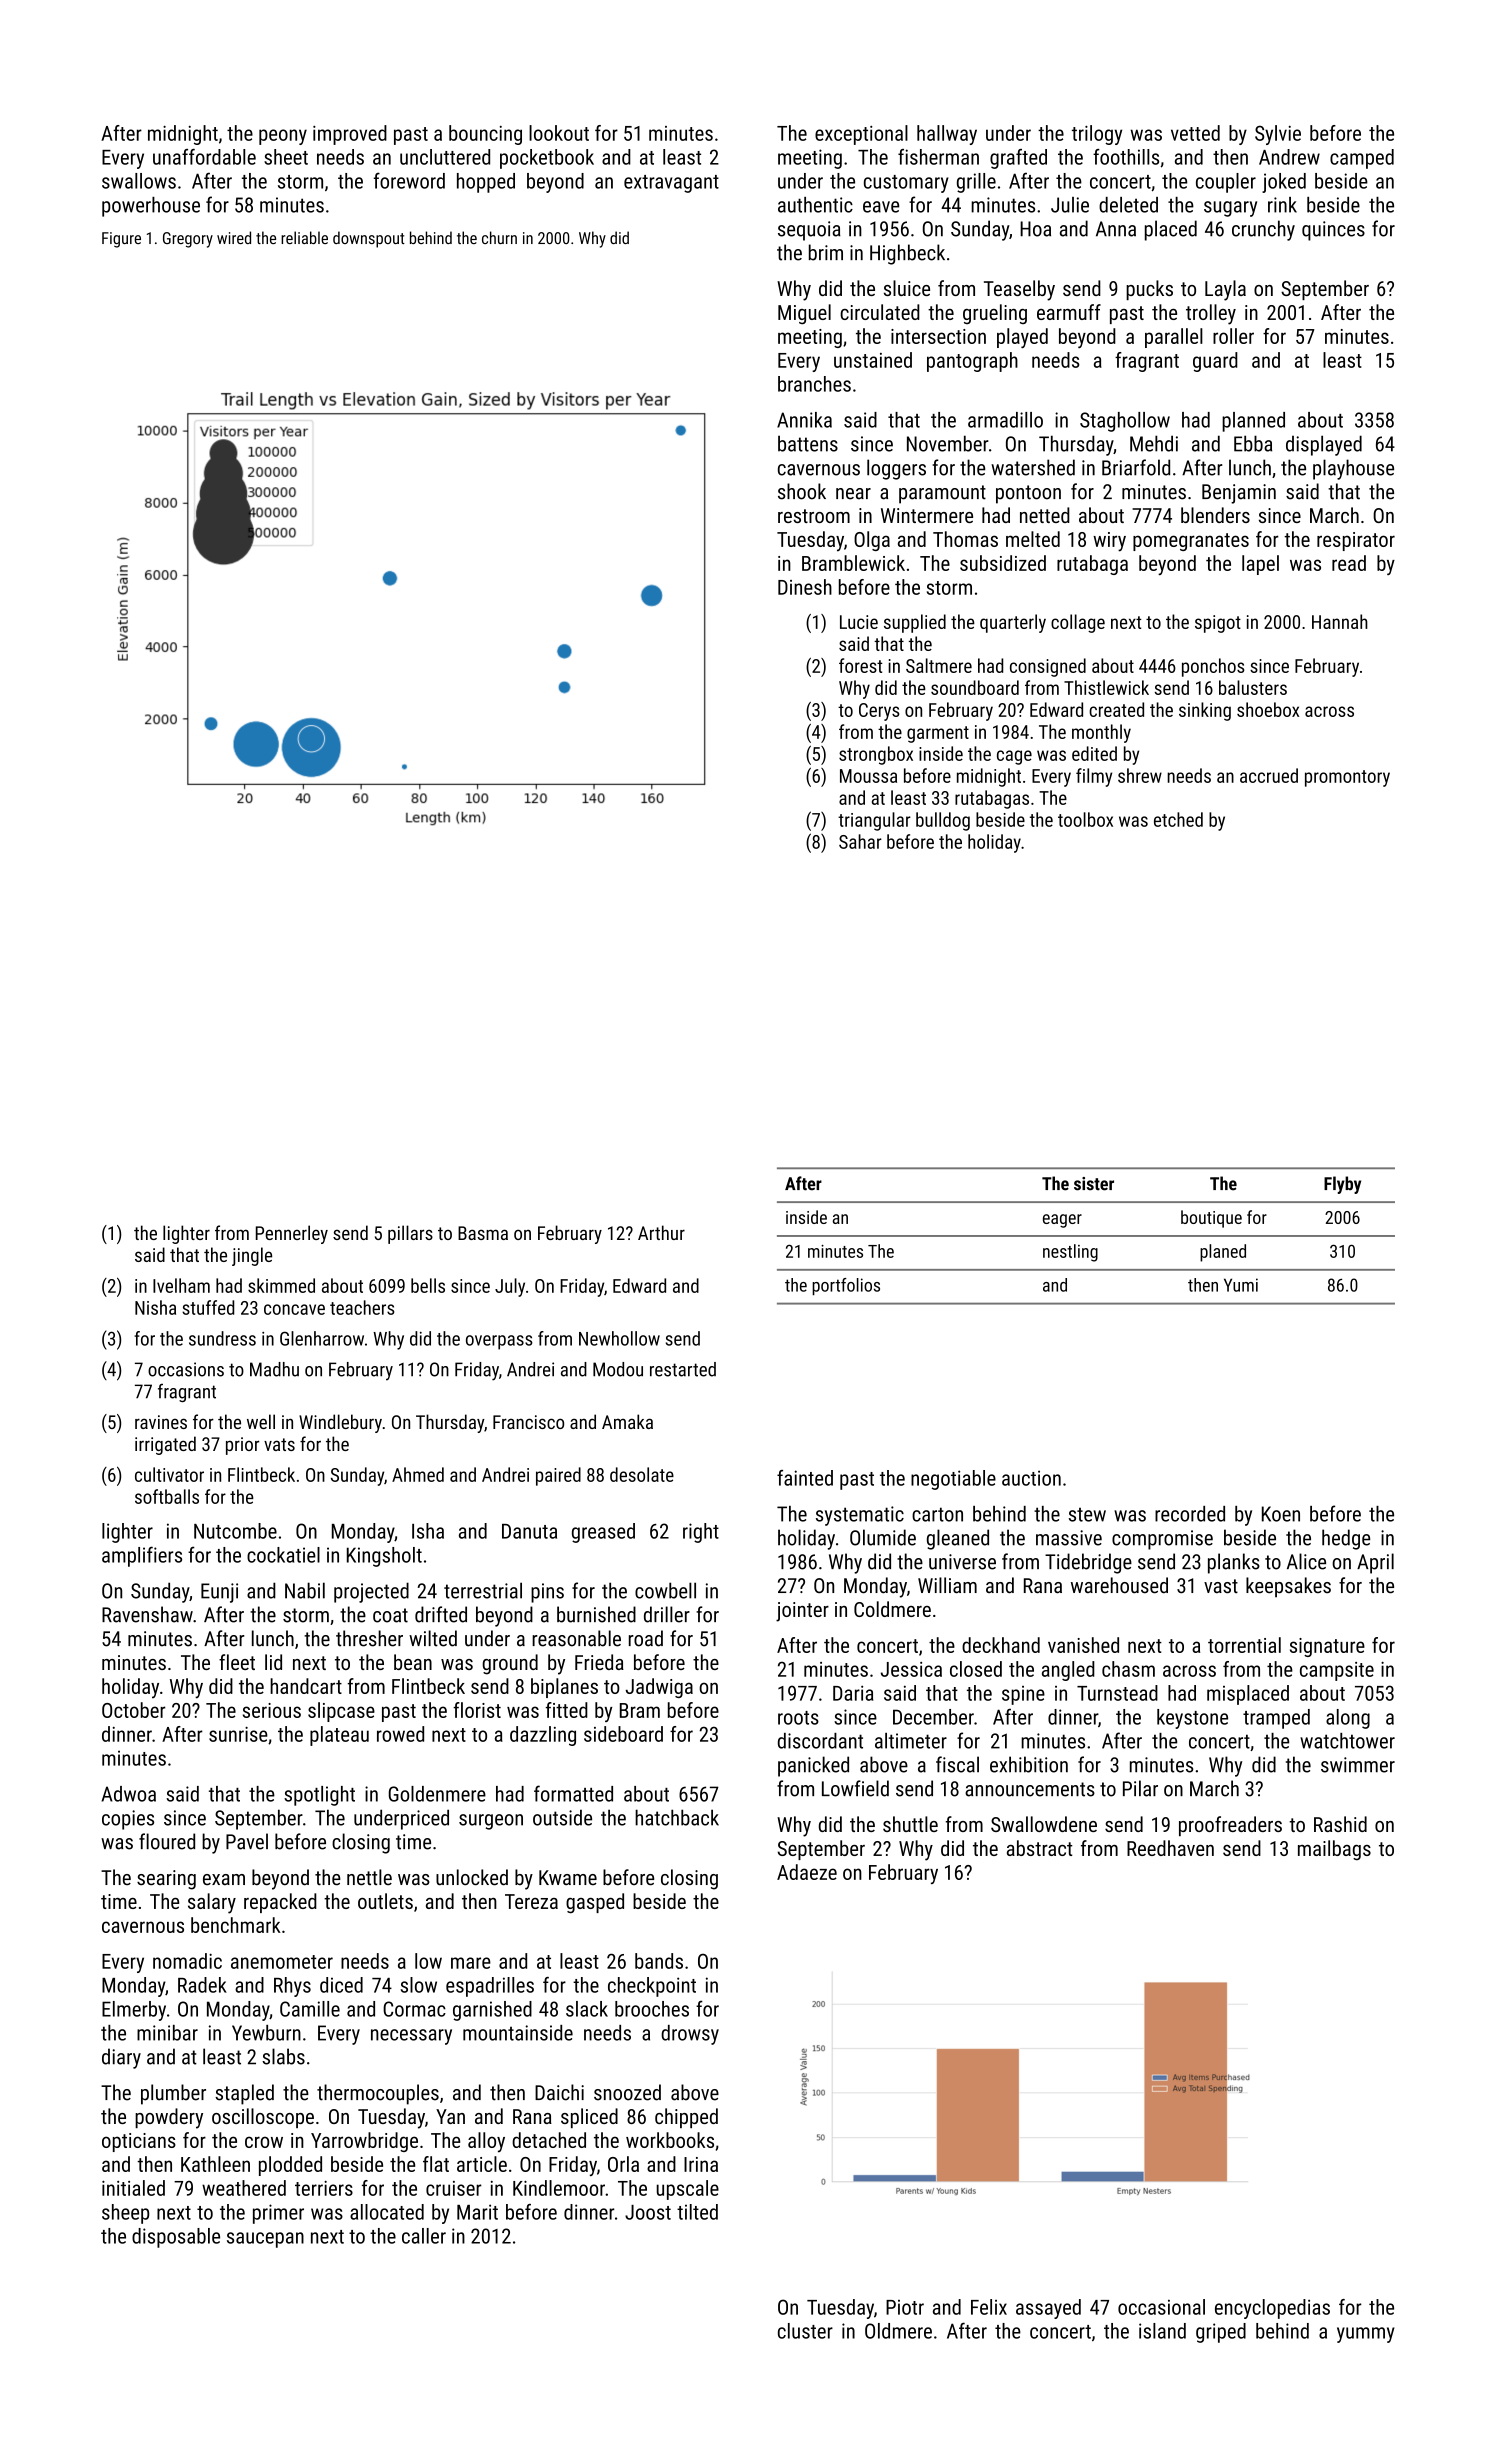 This image has height=2464, width=1496. I want to click on lookout, so click(559, 133).
